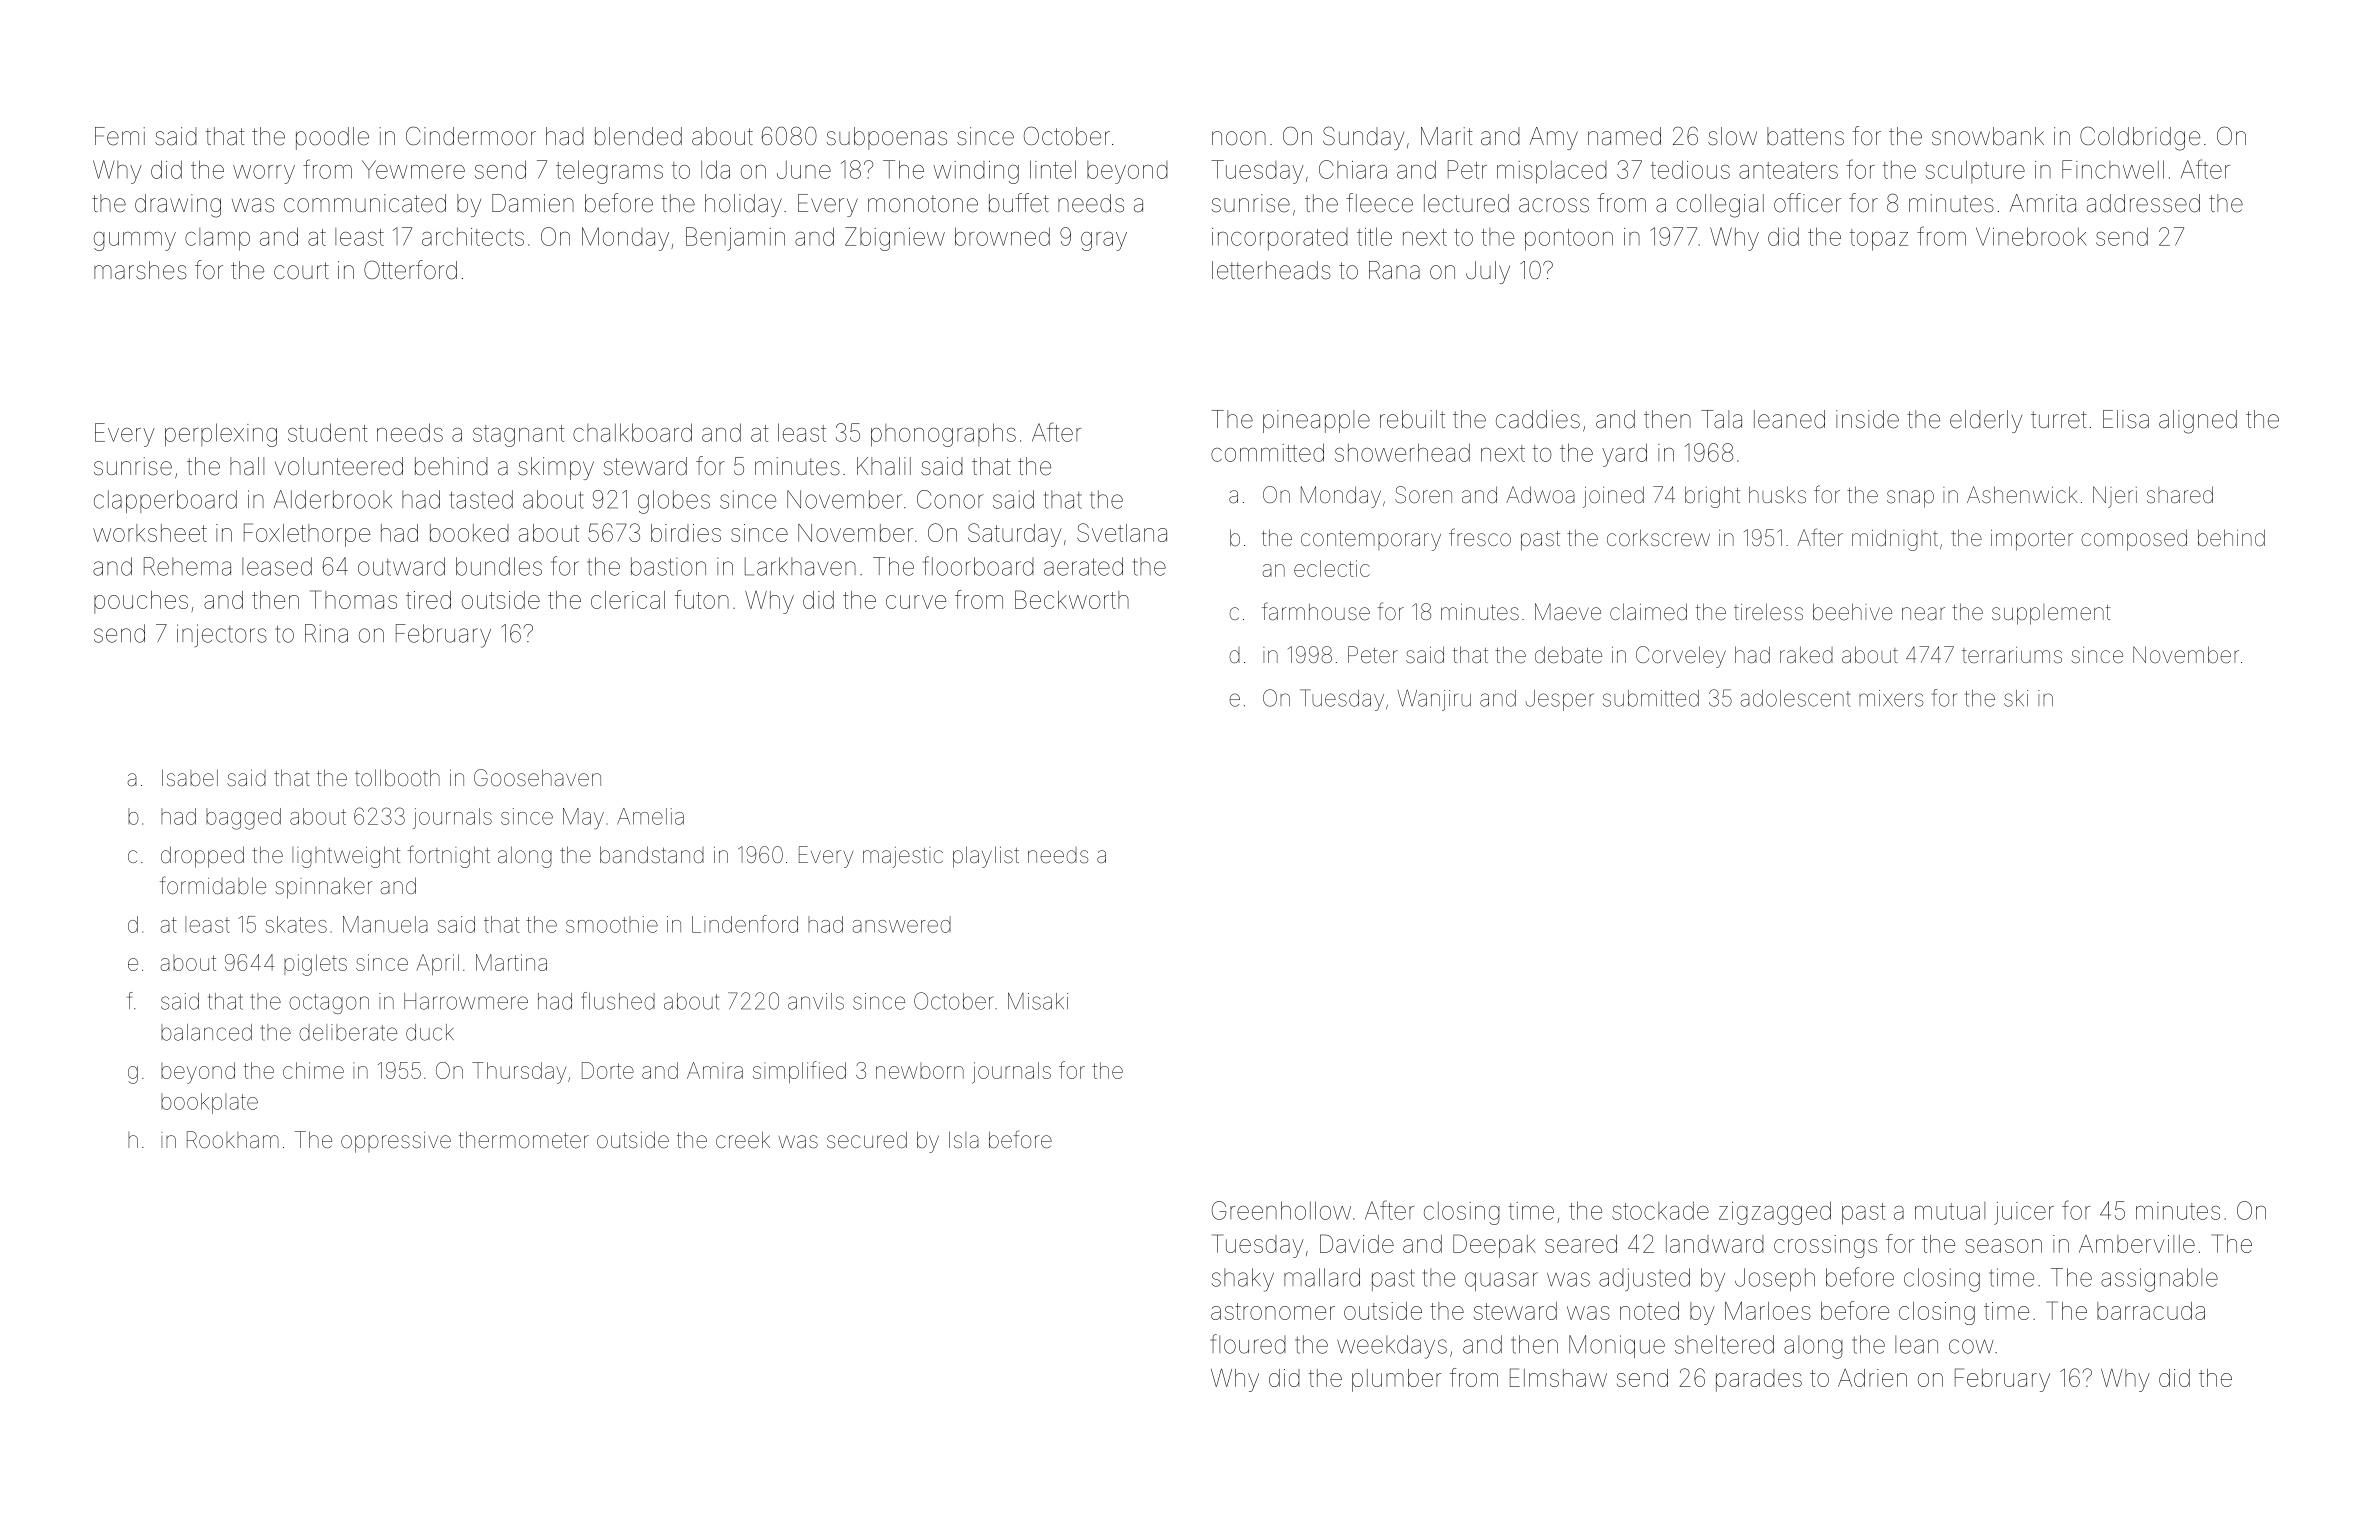 The width and height of the page is (2380, 1540). What do you see at coordinates (2012, 655) in the page?
I see `terrariums` at bounding box center [2012, 655].
